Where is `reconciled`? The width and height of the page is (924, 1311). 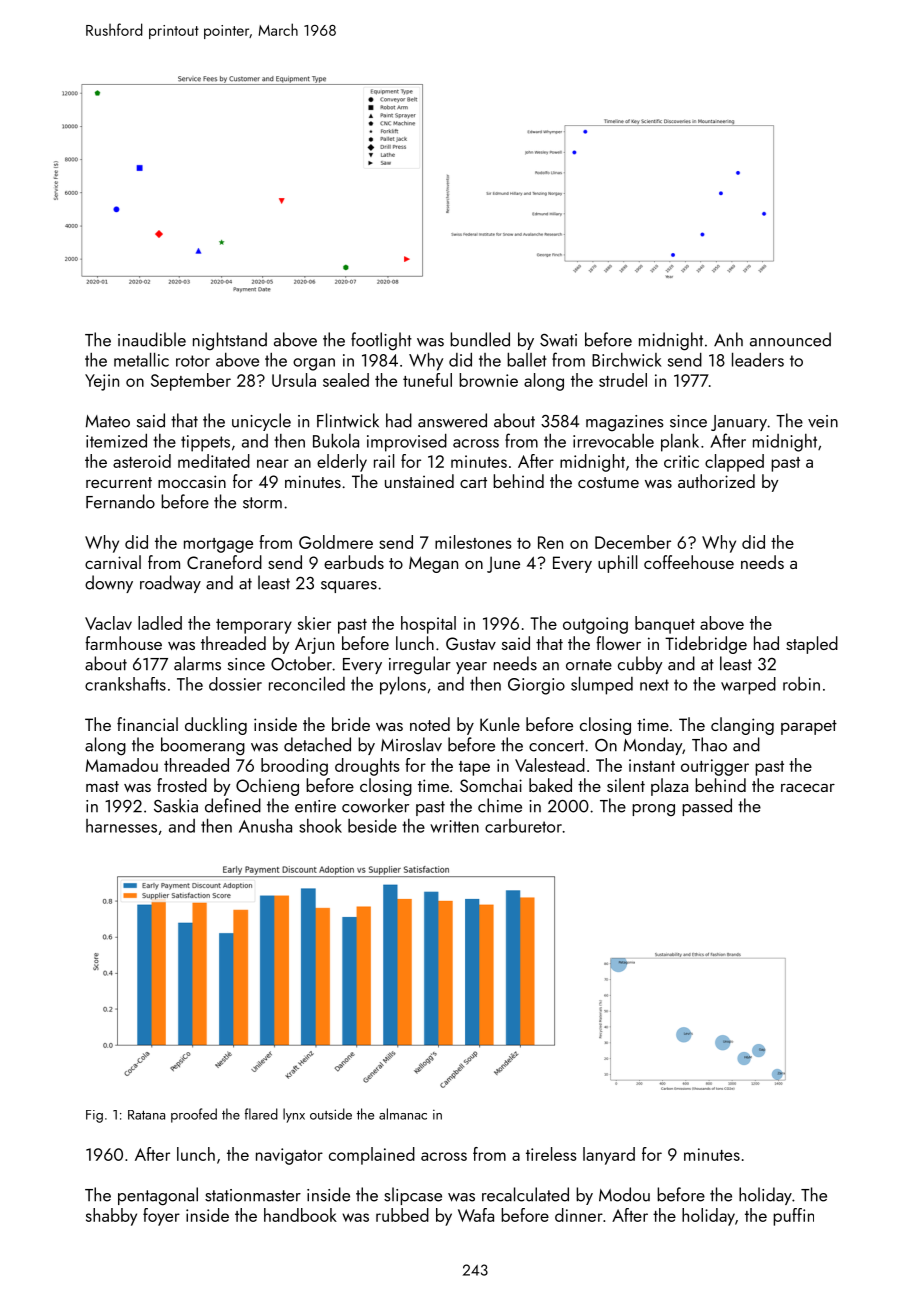 reconciled is located at coordinates (307, 683).
